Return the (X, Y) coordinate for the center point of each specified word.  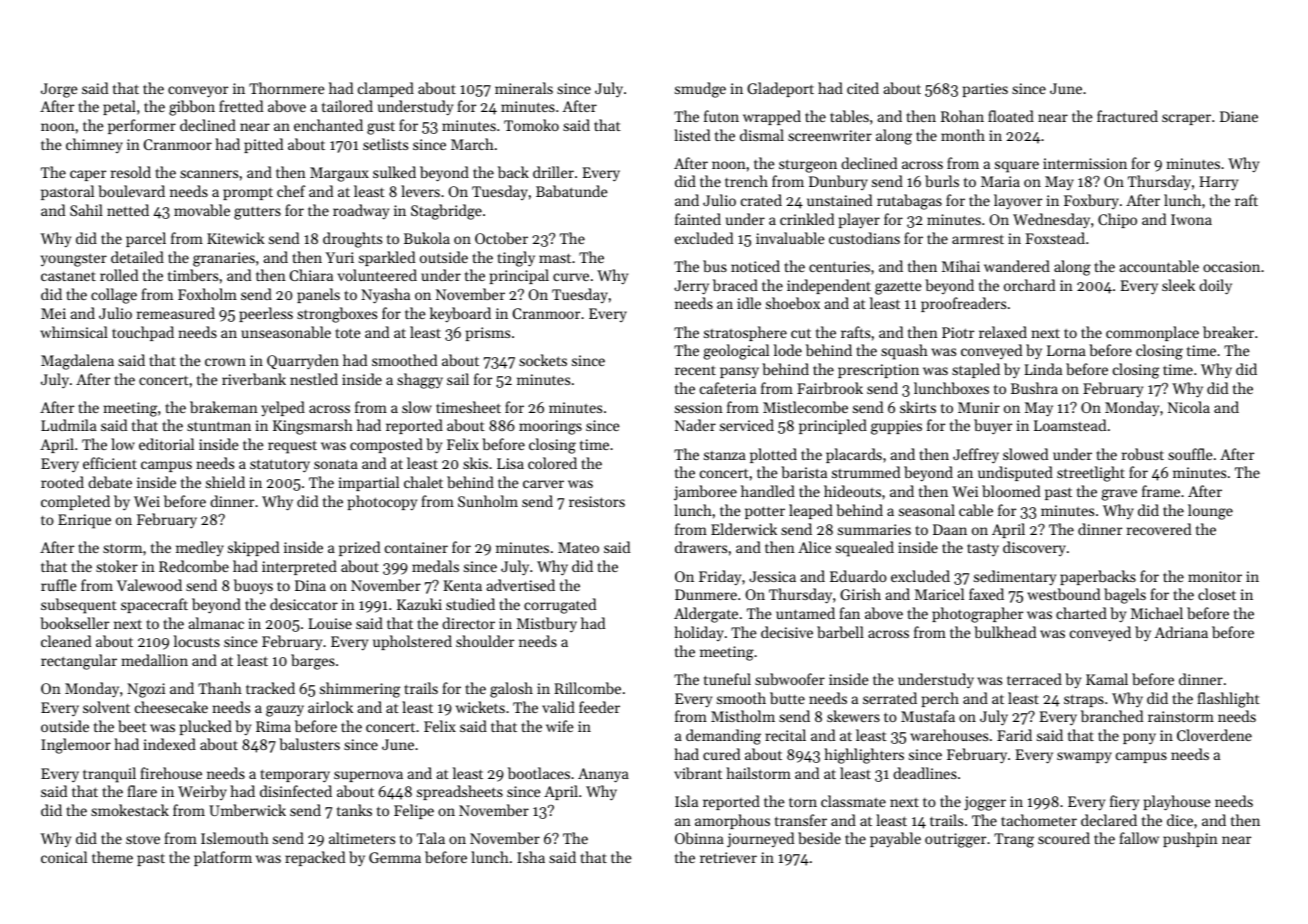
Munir (979, 407)
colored (552, 463)
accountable (1159, 266)
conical (64, 857)
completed (75, 502)
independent (829, 286)
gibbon (192, 108)
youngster (74, 260)
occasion (1231, 266)
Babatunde (572, 191)
